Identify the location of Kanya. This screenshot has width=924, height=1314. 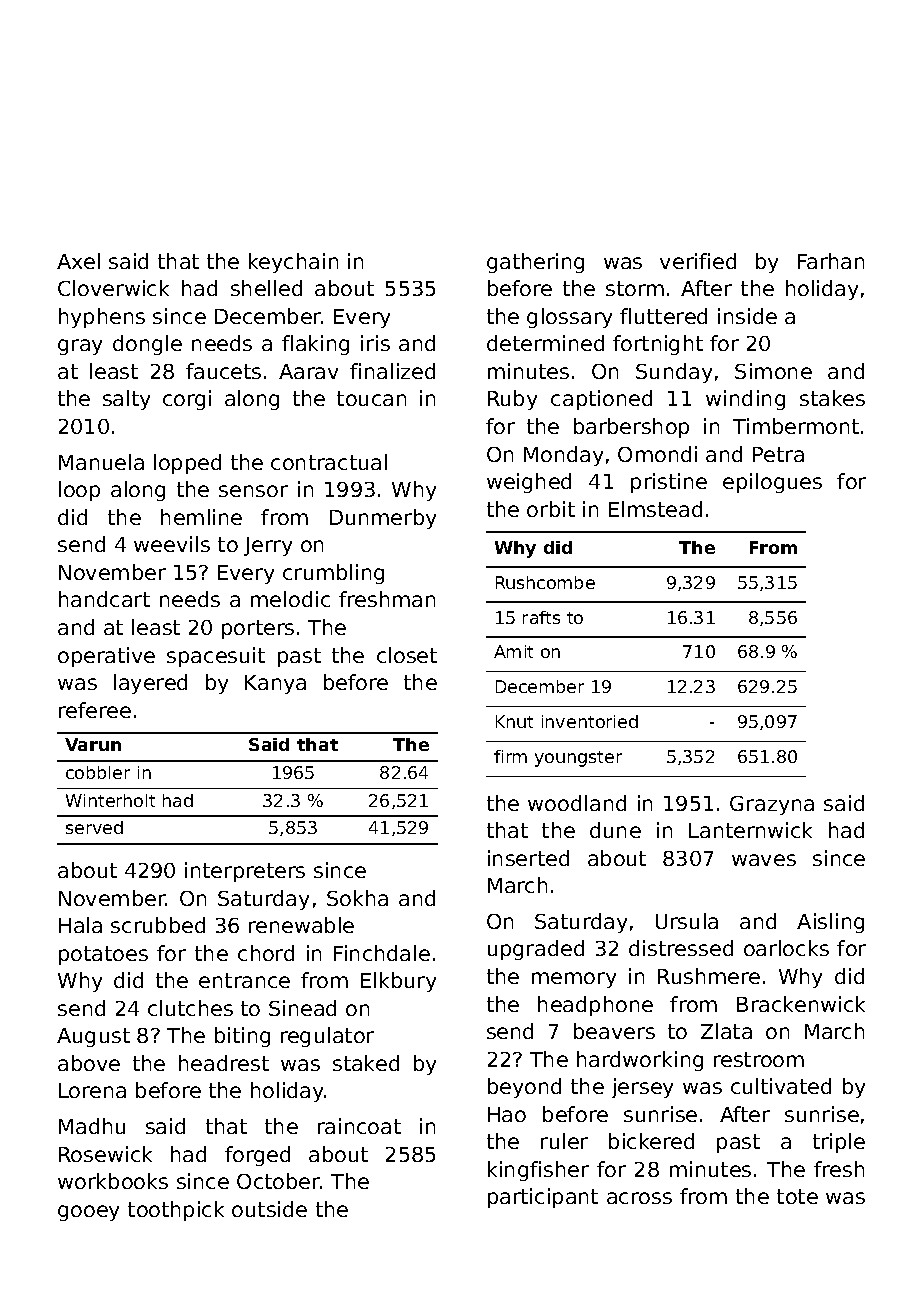
(275, 684).
